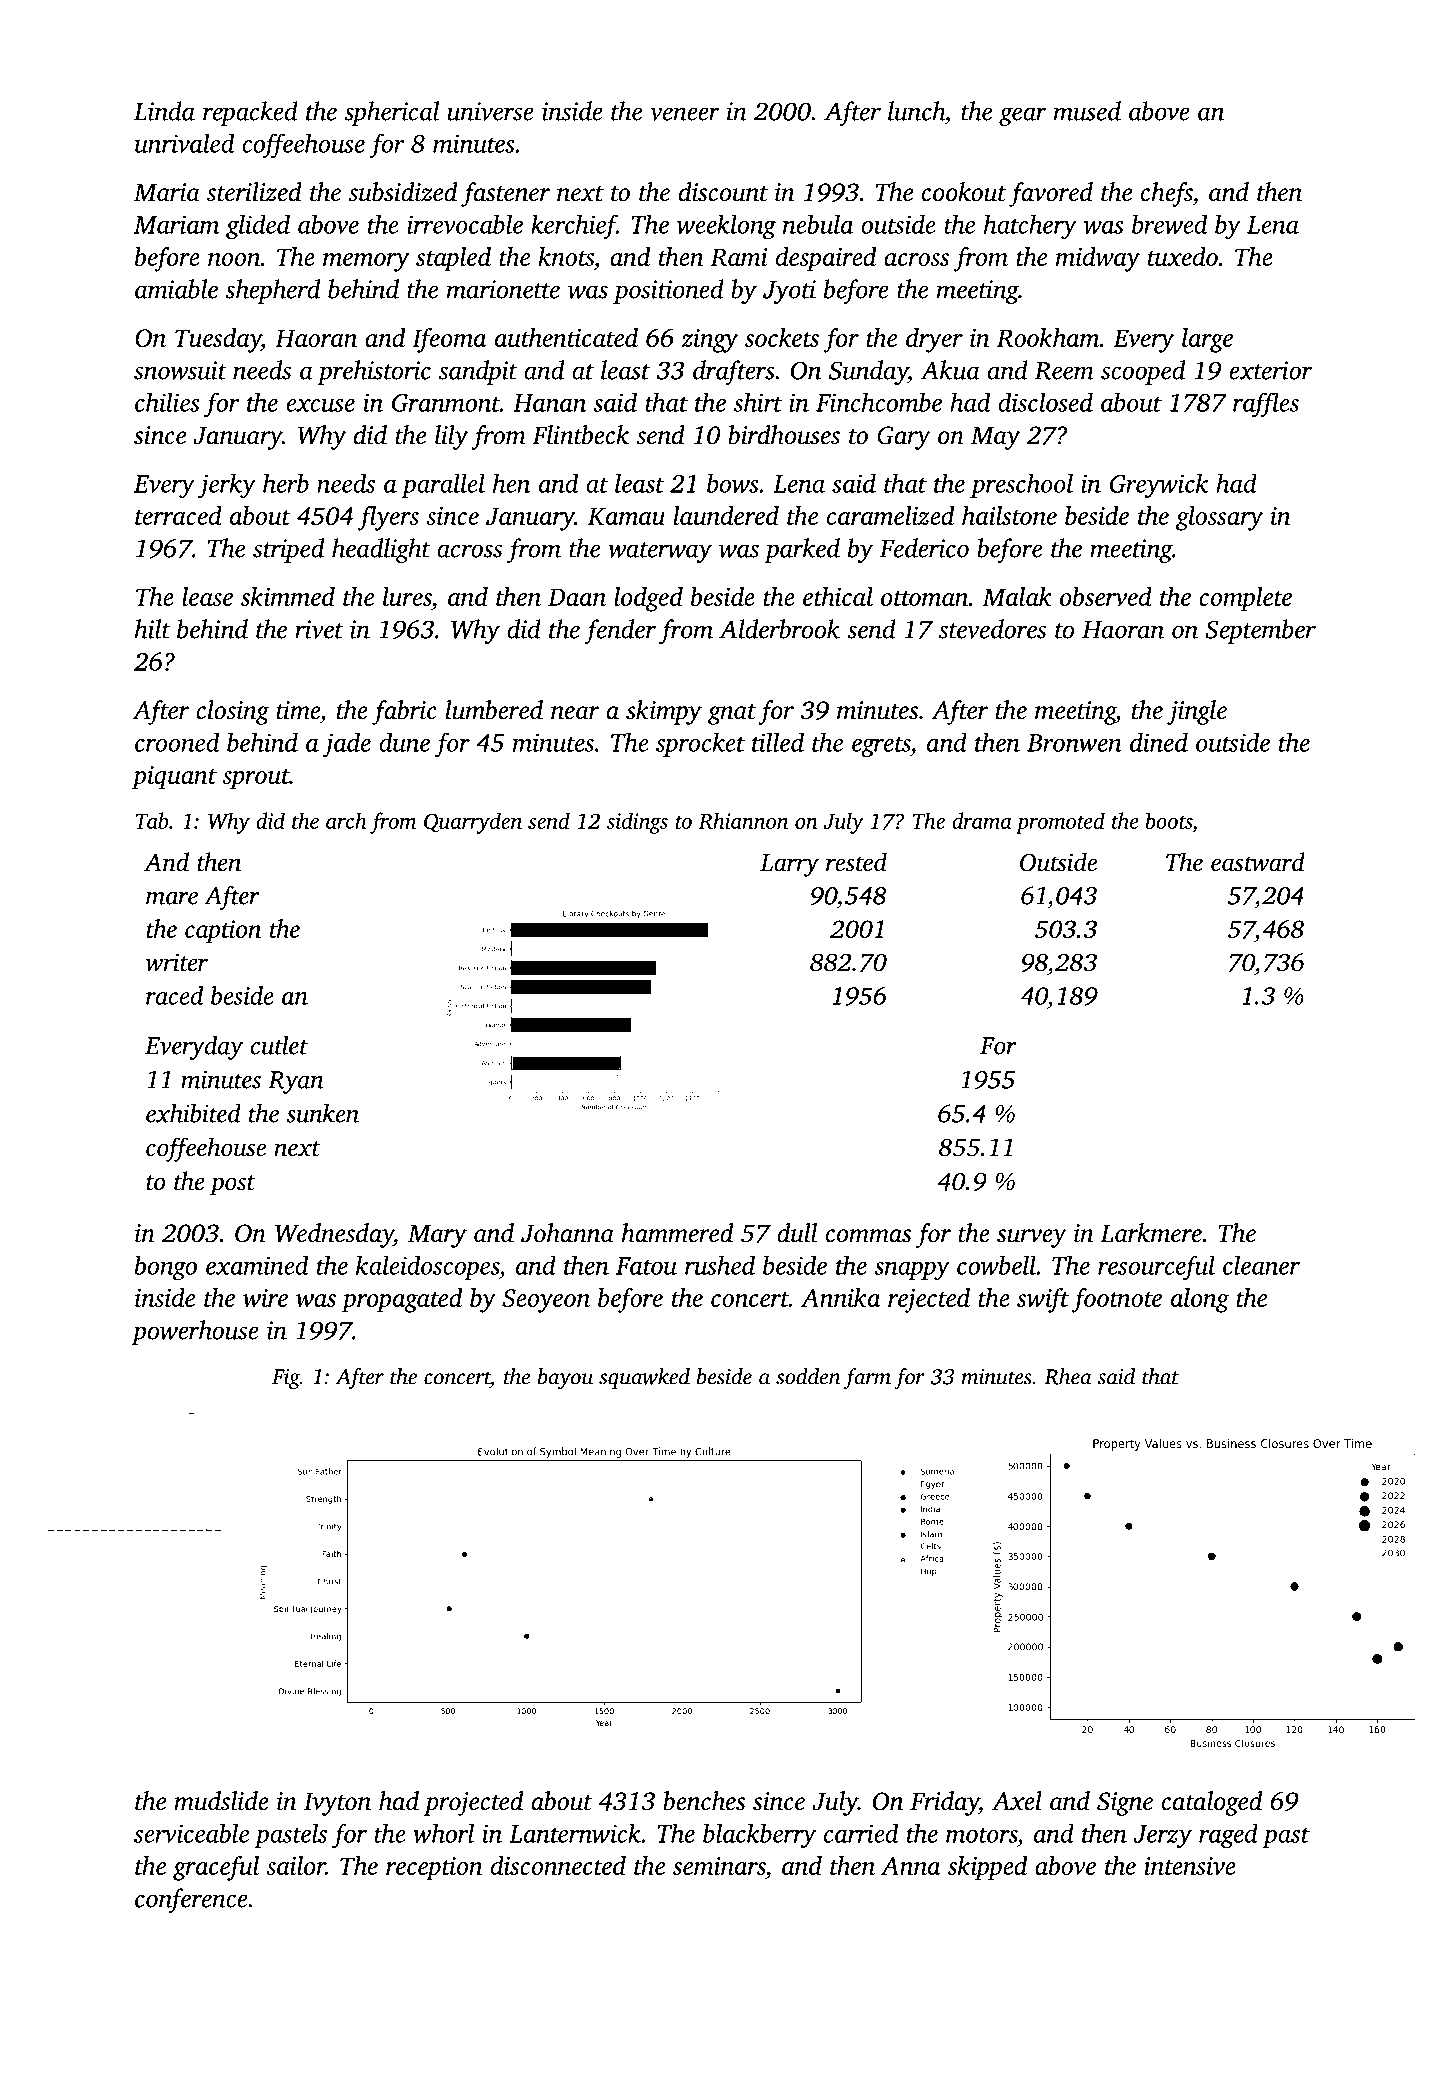 This screenshot has width=1450, height=2100. What do you see at coordinates (1087, 111) in the screenshot?
I see `mused` at bounding box center [1087, 111].
